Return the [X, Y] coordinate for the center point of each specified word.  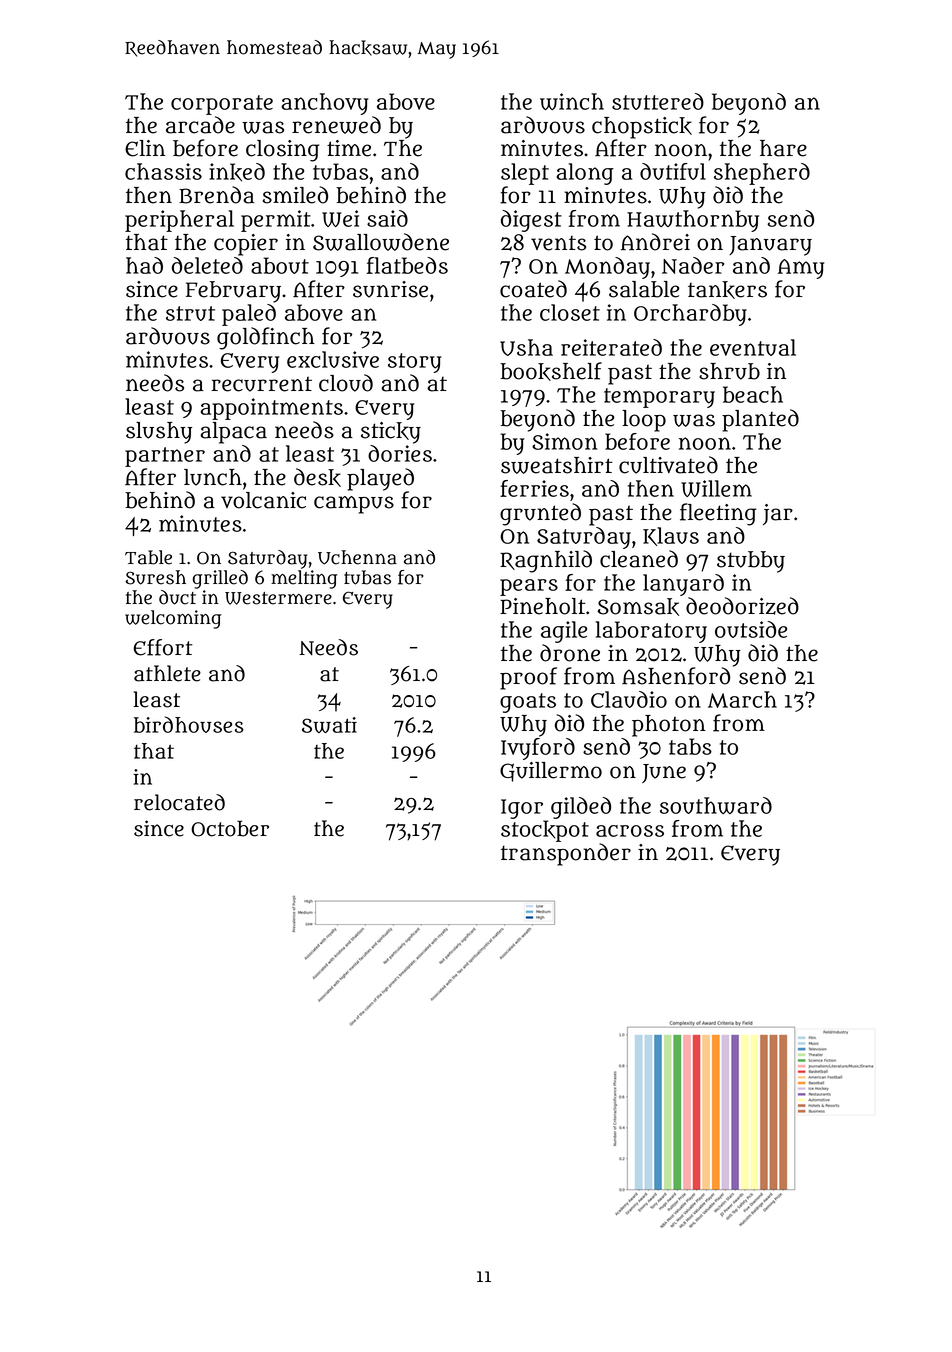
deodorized [742, 606]
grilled [220, 579]
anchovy [324, 104]
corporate [222, 105]
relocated [179, 802]
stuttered [658, 101]
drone [570, 653]
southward [716, 805]
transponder [566, 854]
